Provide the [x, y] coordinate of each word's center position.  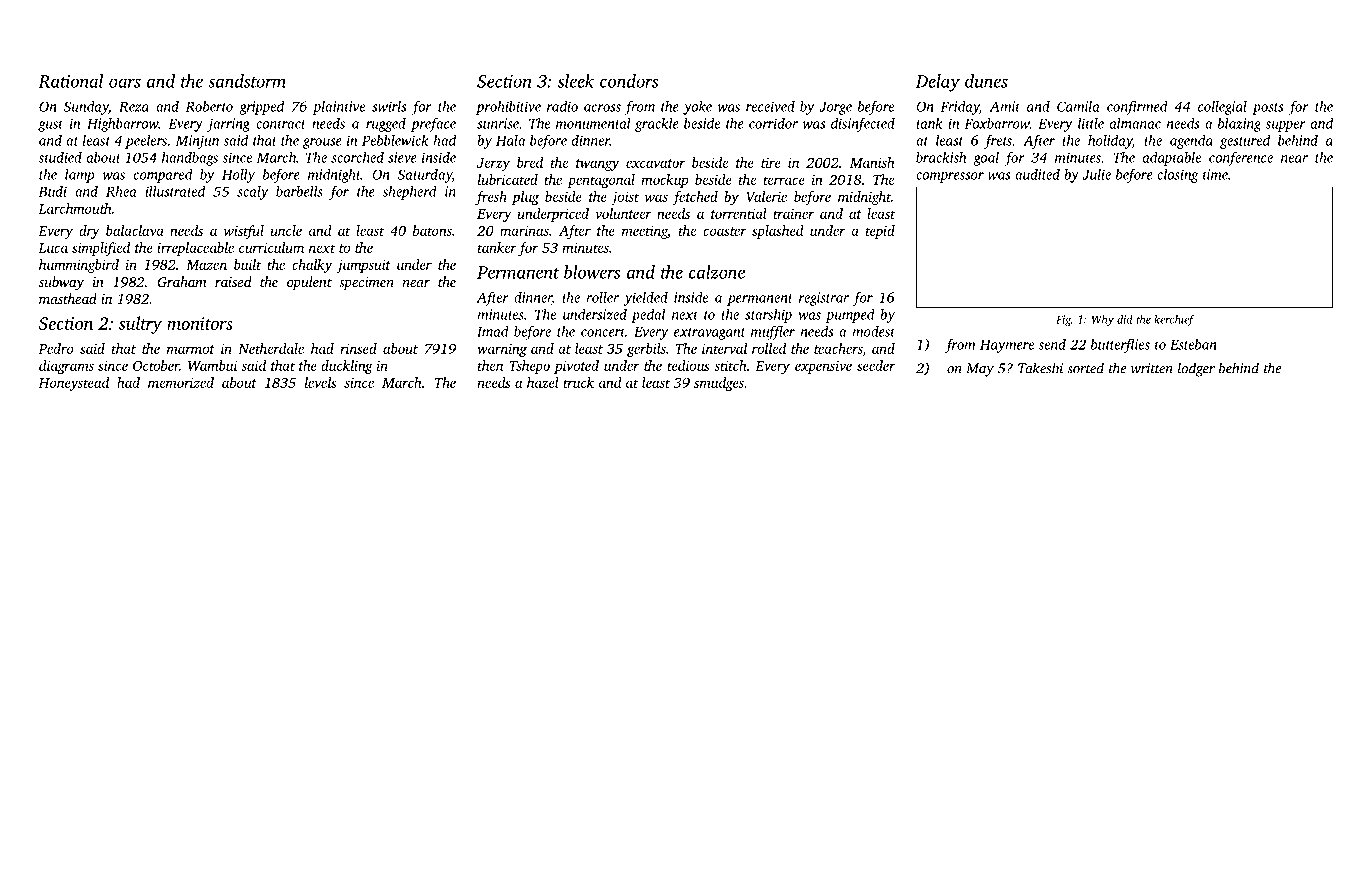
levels [321, 382]
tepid [880, 232]
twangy [597, 165]
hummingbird [79, 266]
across [602, 108]
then [490, 365]
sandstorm [247, 81]
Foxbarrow [997, 123]
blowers [592, 272]
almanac [1135, 123]
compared [163, 176]
